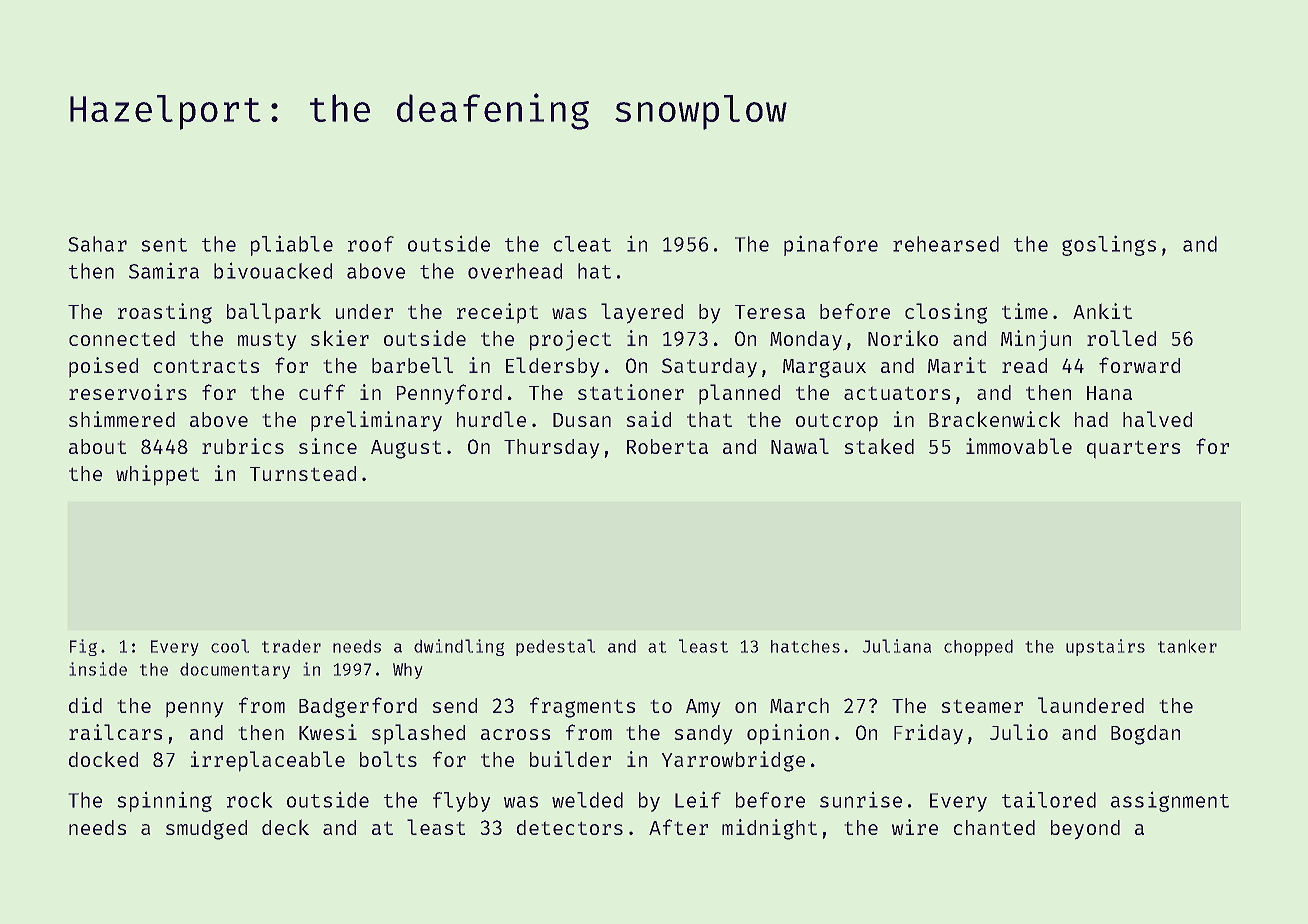  Describe the element at coordinates (165, 313) in the screenshot. I see `roasting` at that location.
